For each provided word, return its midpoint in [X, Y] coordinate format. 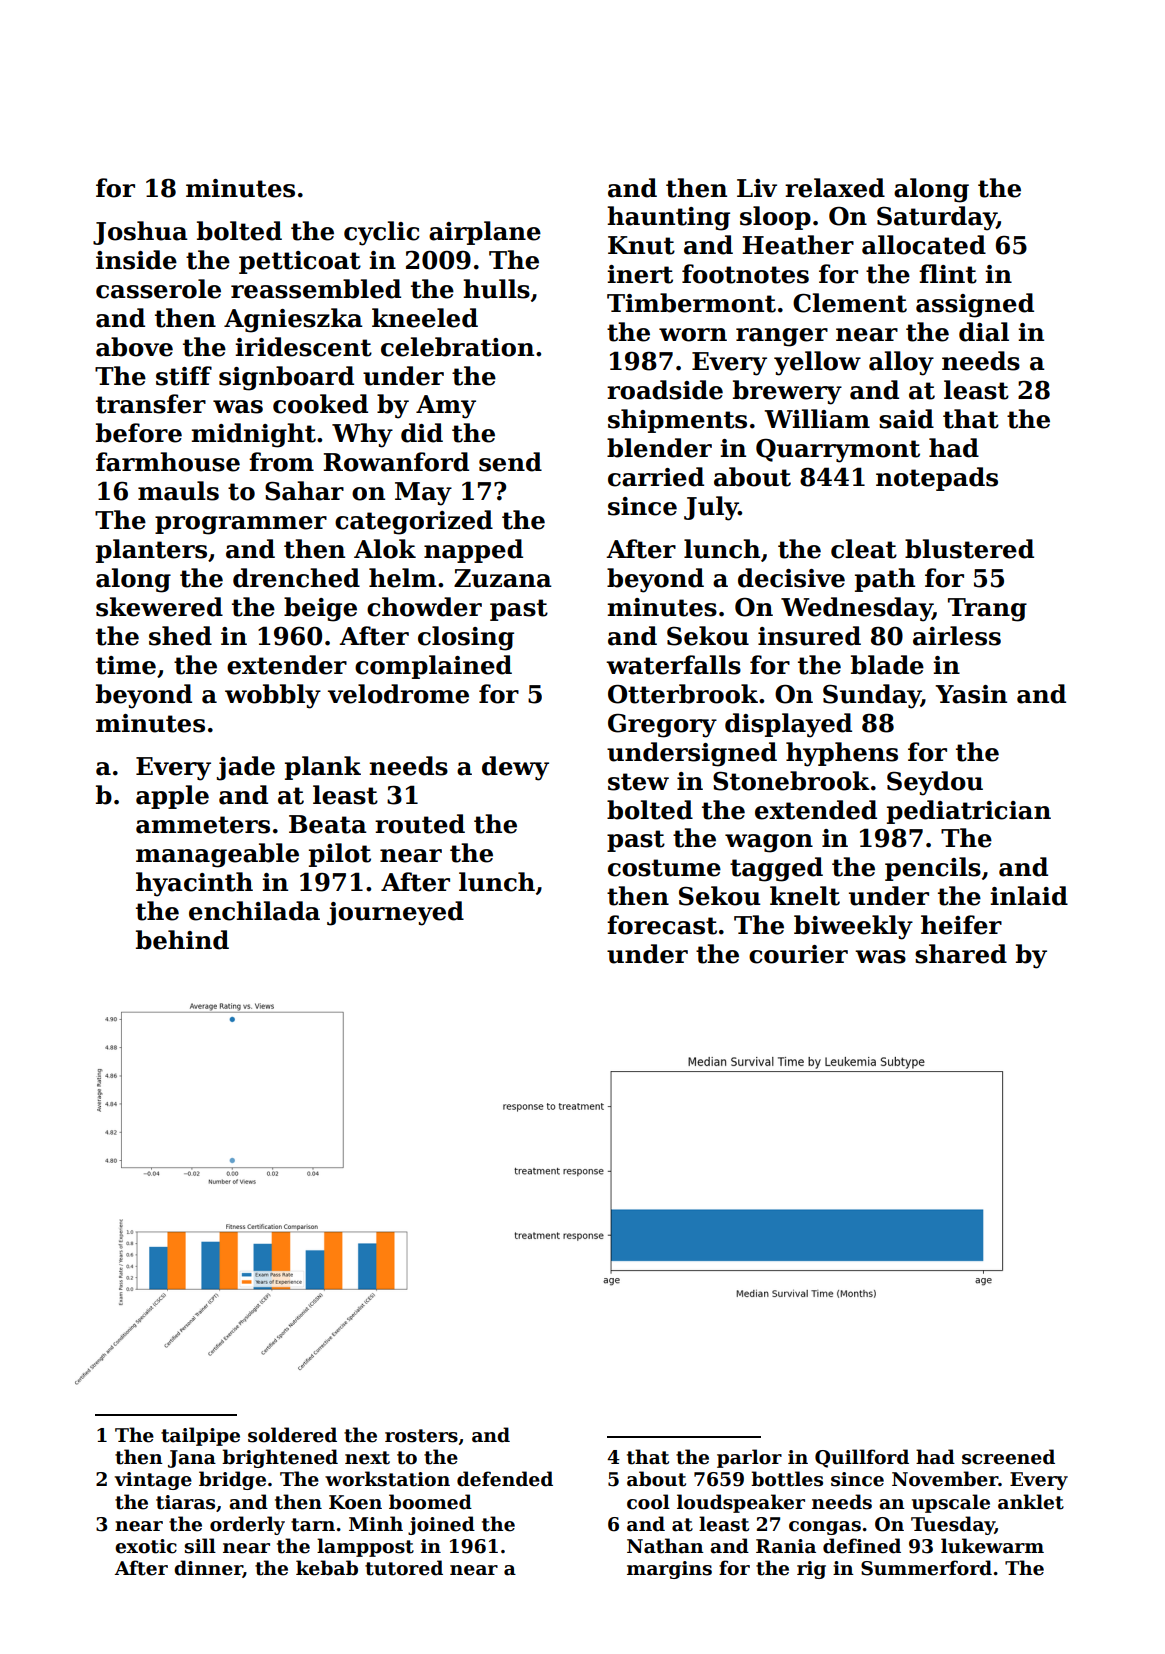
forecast [662, 925]
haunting [668, 218]
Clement [850, 303]
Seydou [935, 783]
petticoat [300, 262]
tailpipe [200, 1436]
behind [182, 940]
